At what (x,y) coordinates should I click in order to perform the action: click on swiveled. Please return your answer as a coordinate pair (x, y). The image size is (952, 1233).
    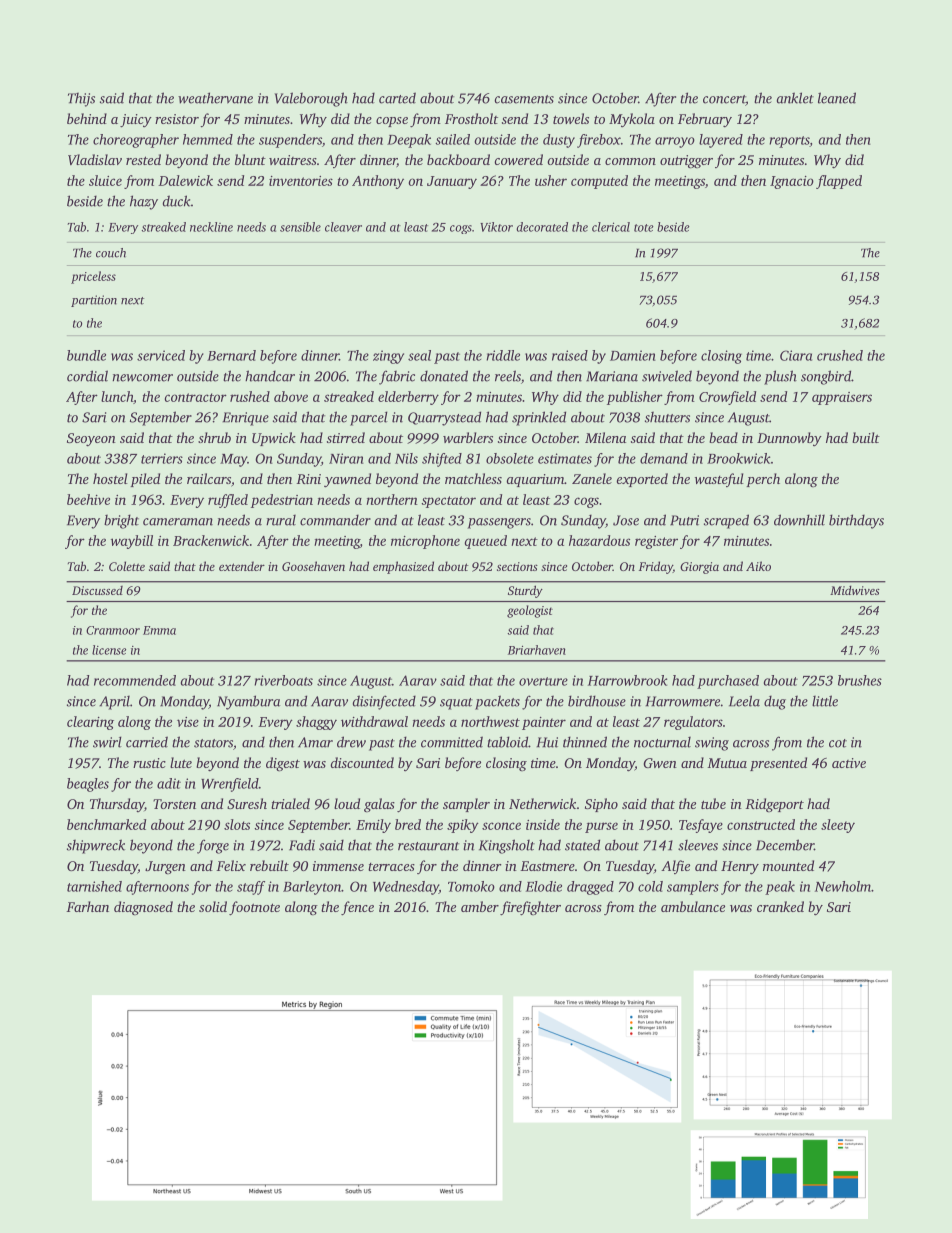
    Looking at the image, I should click on (667, 376).
